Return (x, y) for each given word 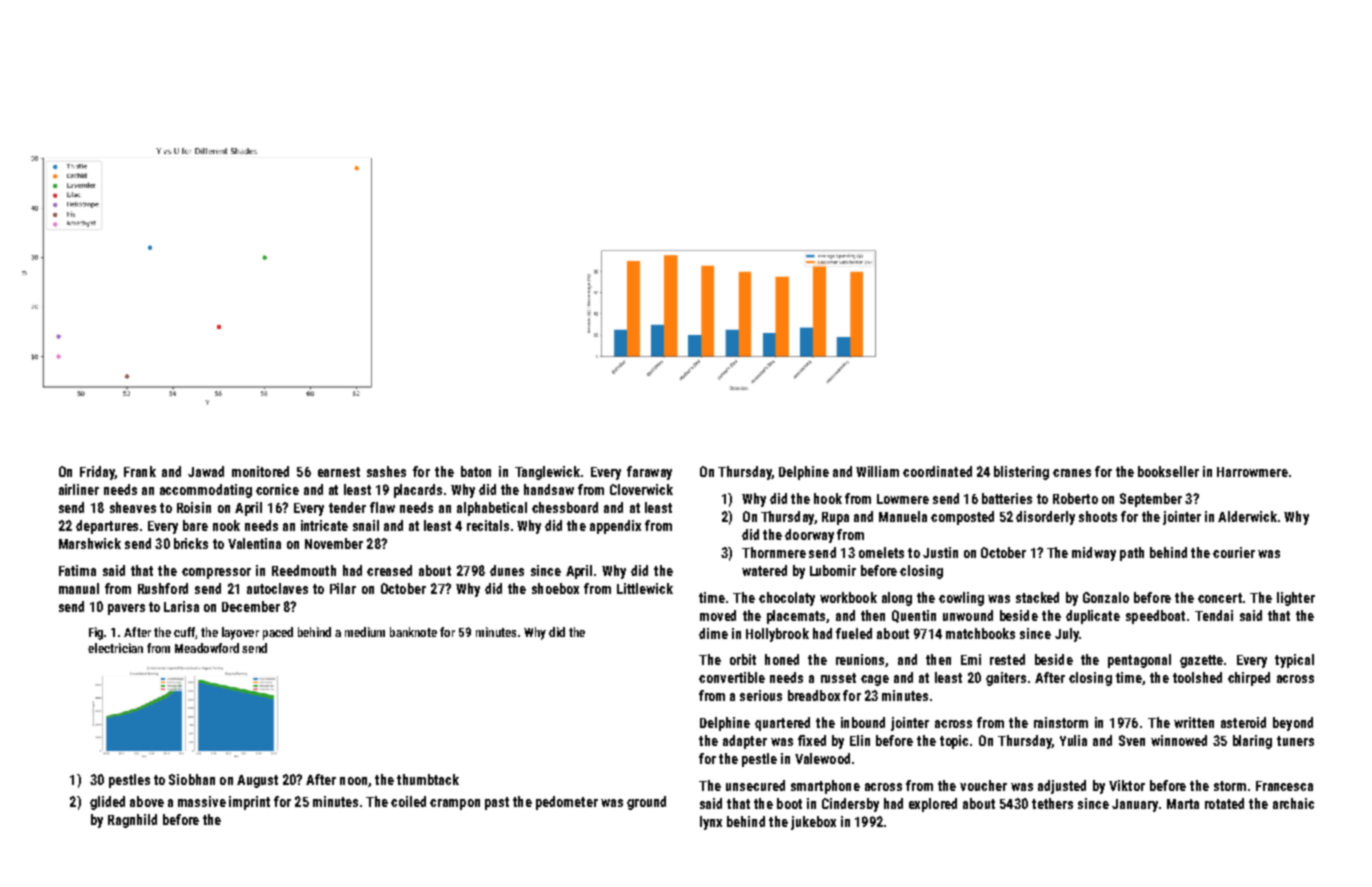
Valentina (254, 543)
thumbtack (428, 779)
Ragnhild (132, 821)
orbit (743, 659)
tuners (1295, 741)
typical (1294, 661)
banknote (413, 632)
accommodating (206, 491)
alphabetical (492, 509)
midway (1094, 554)
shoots (1098, 516)
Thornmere (774, 552)
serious (761, 695)
